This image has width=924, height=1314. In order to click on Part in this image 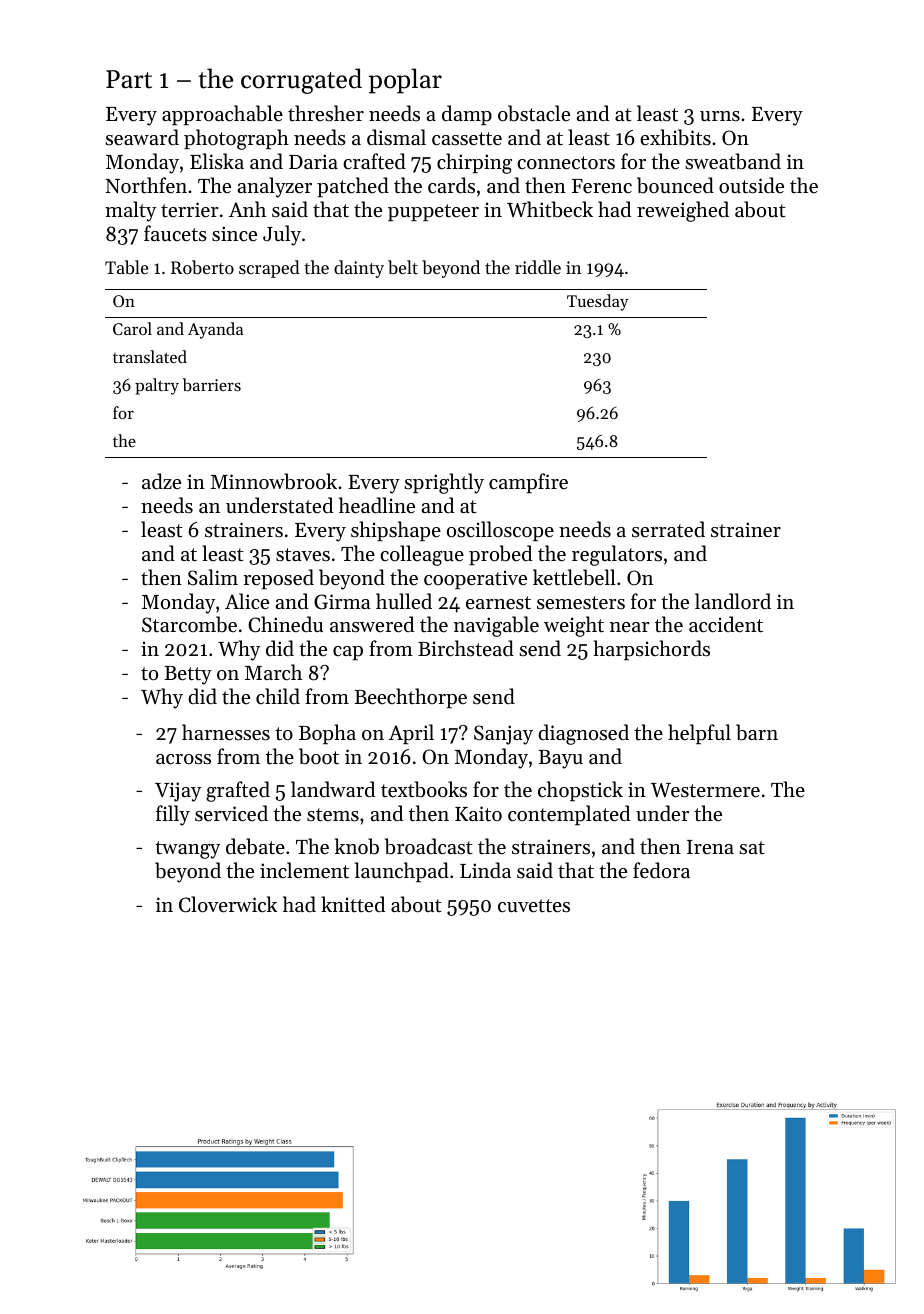, I will do `click(129, 79)`.
